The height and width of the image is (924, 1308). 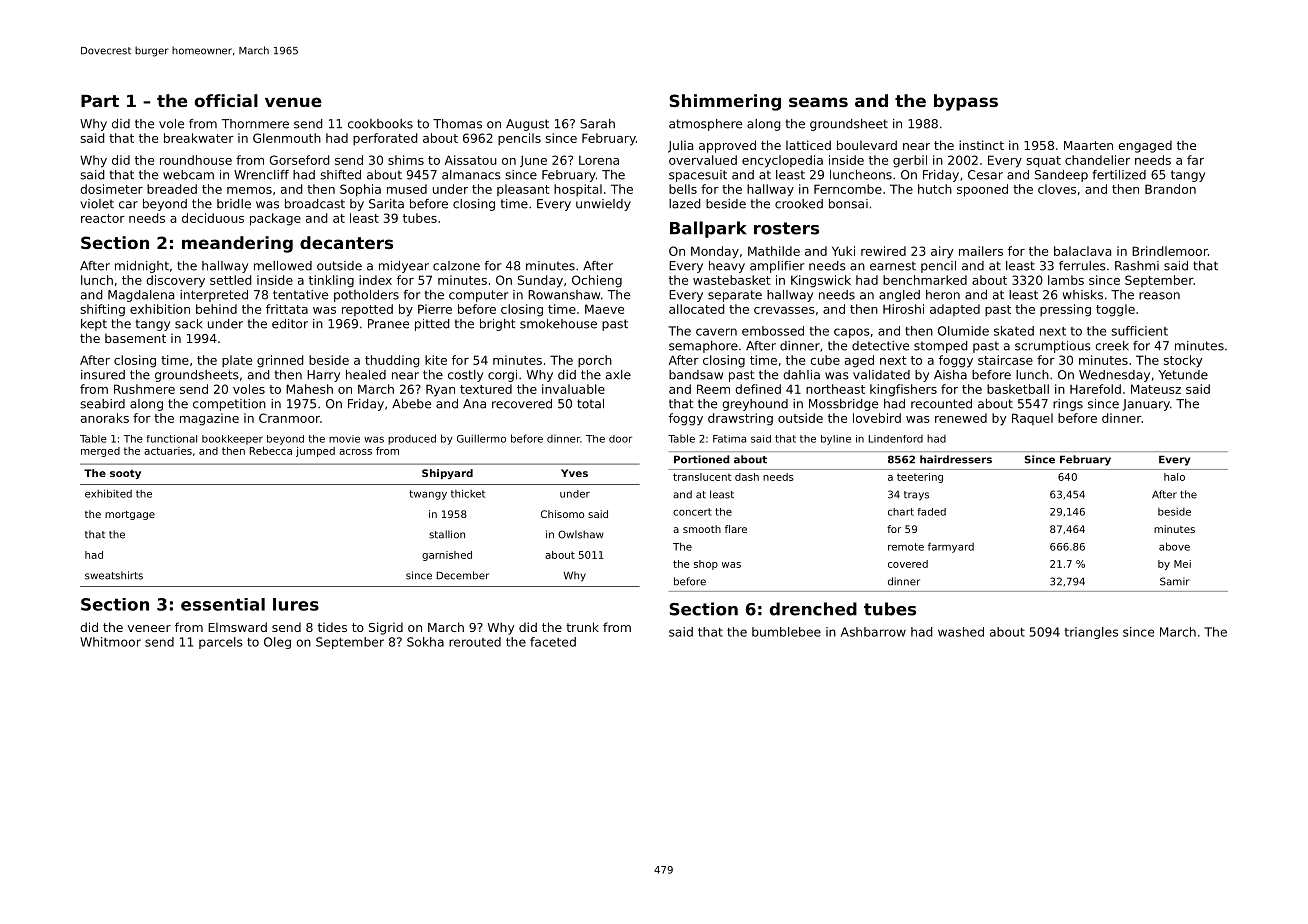 I want to click on Kingswick, so click(x=821, y=281).
